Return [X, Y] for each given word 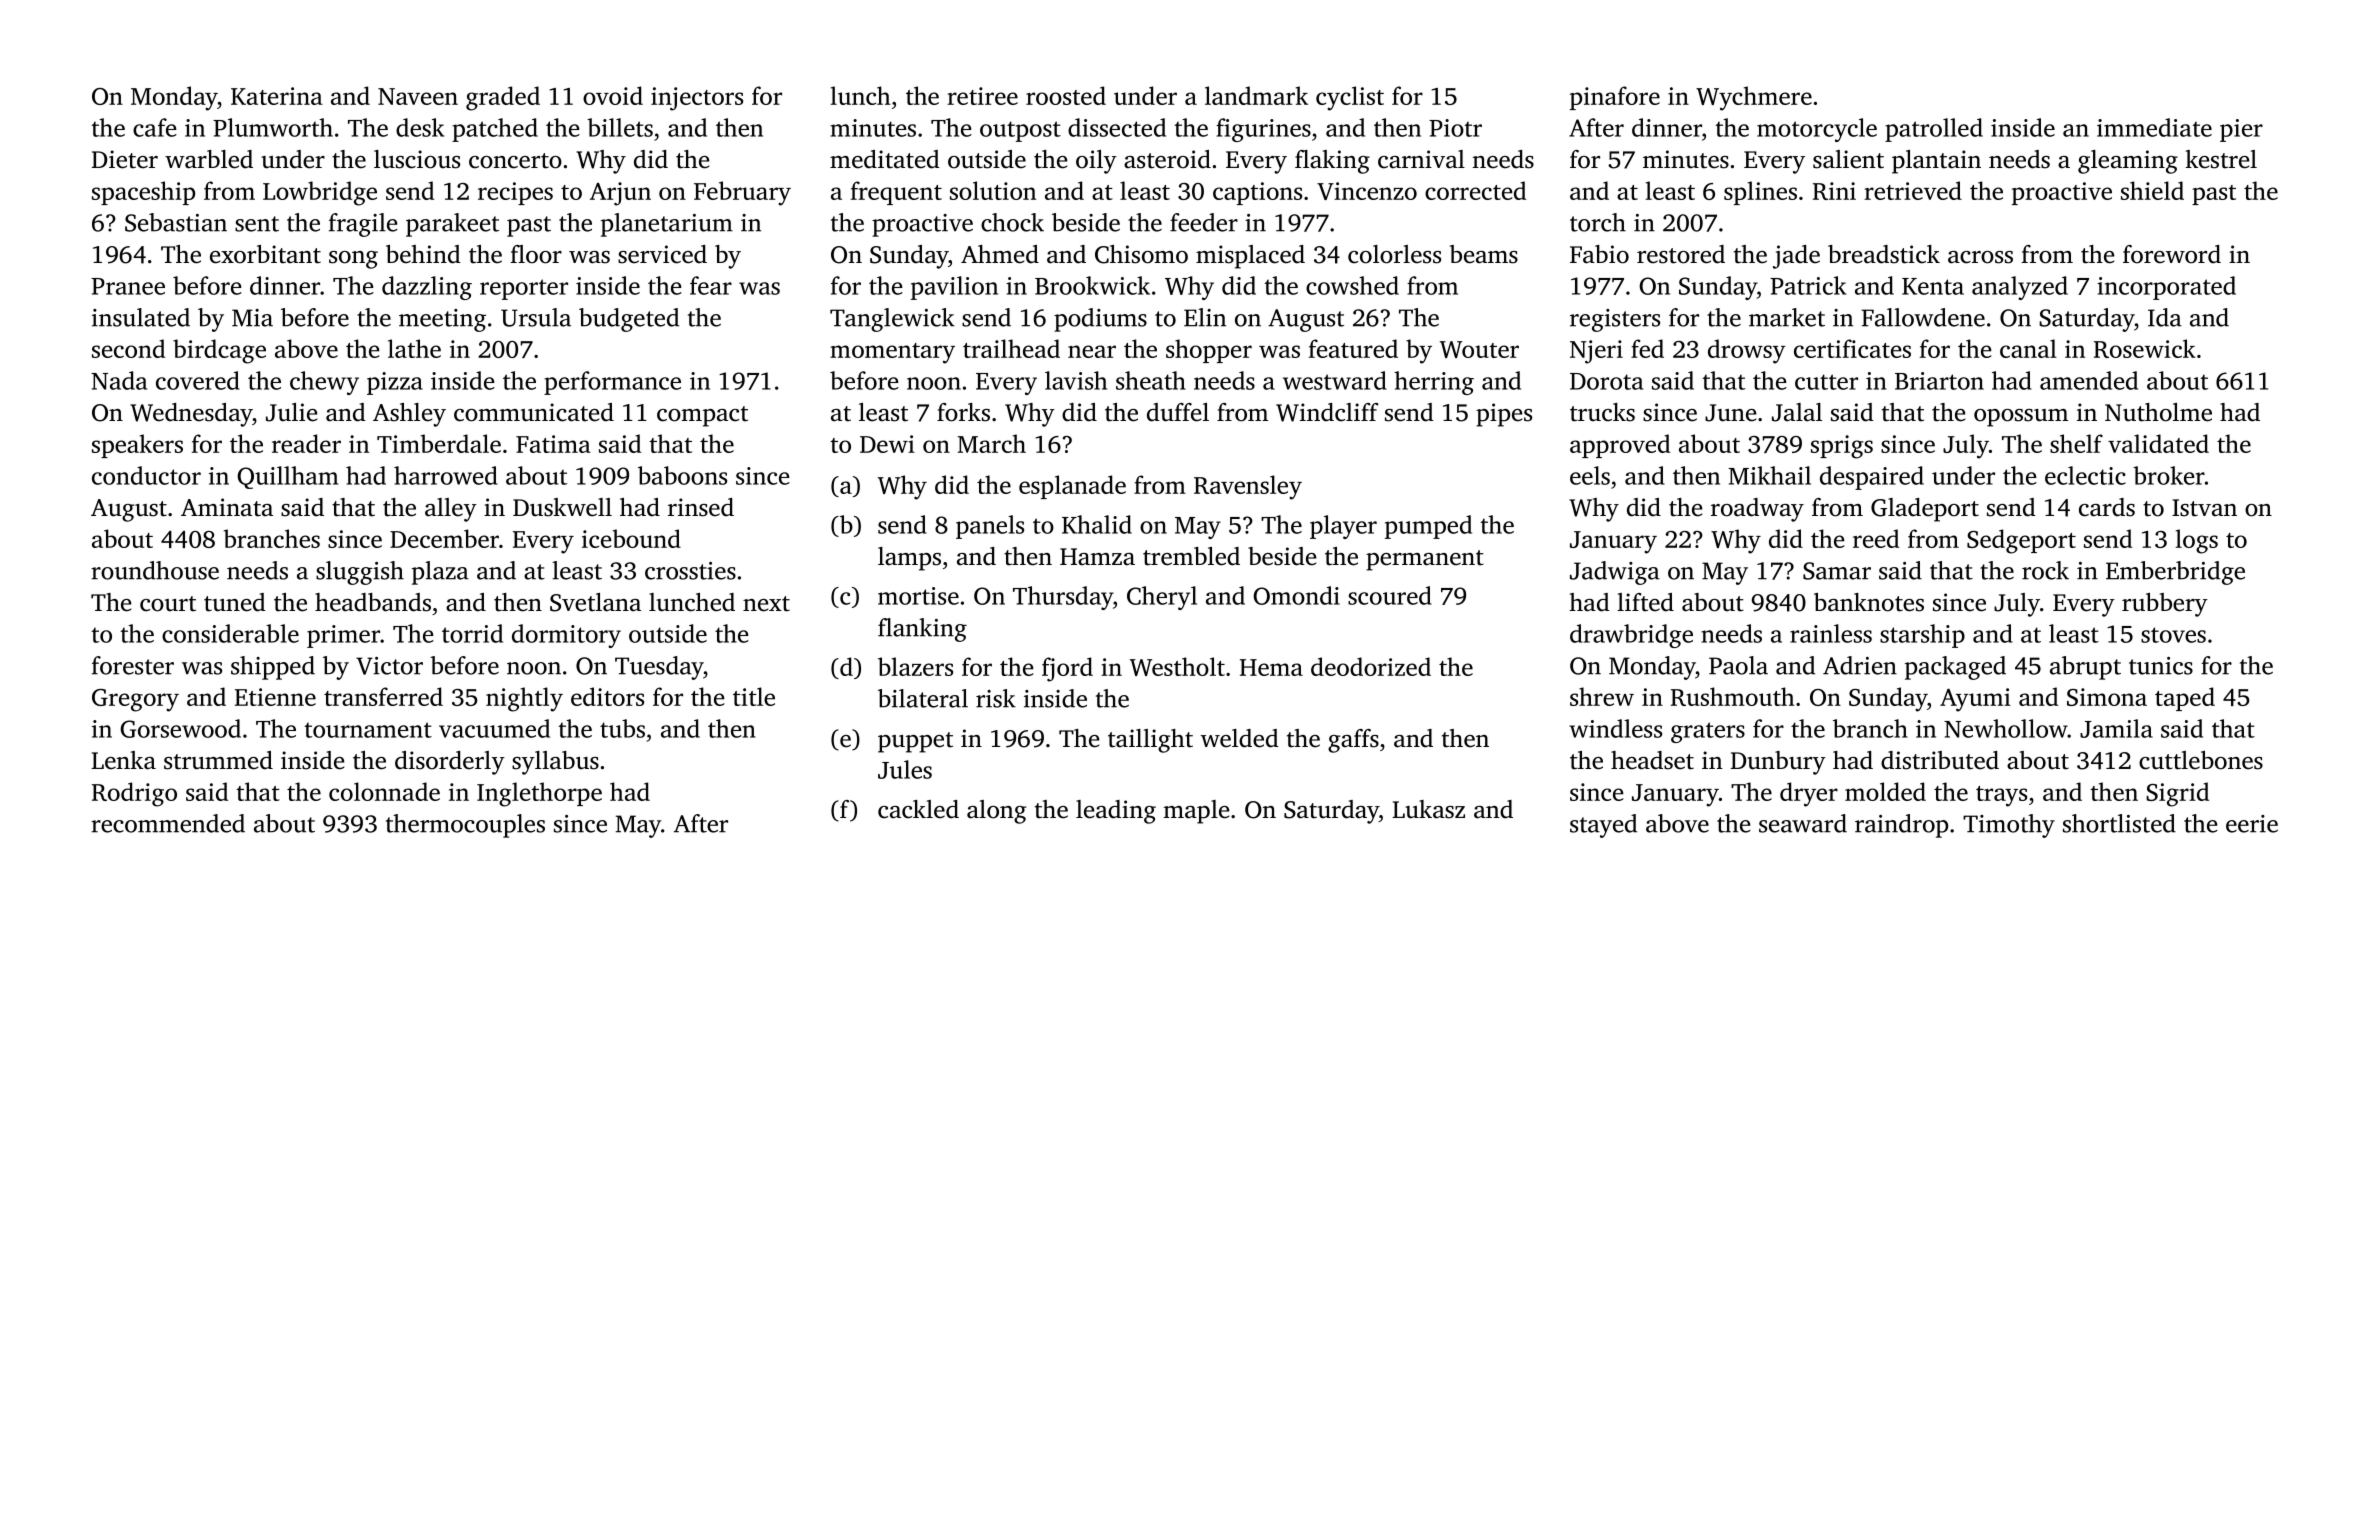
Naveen [418, 96]
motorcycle [1817, 130]
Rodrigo [134, 794]
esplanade [1072, 487]
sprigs [1842, 447]
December [444, 538]
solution [993, 190]
